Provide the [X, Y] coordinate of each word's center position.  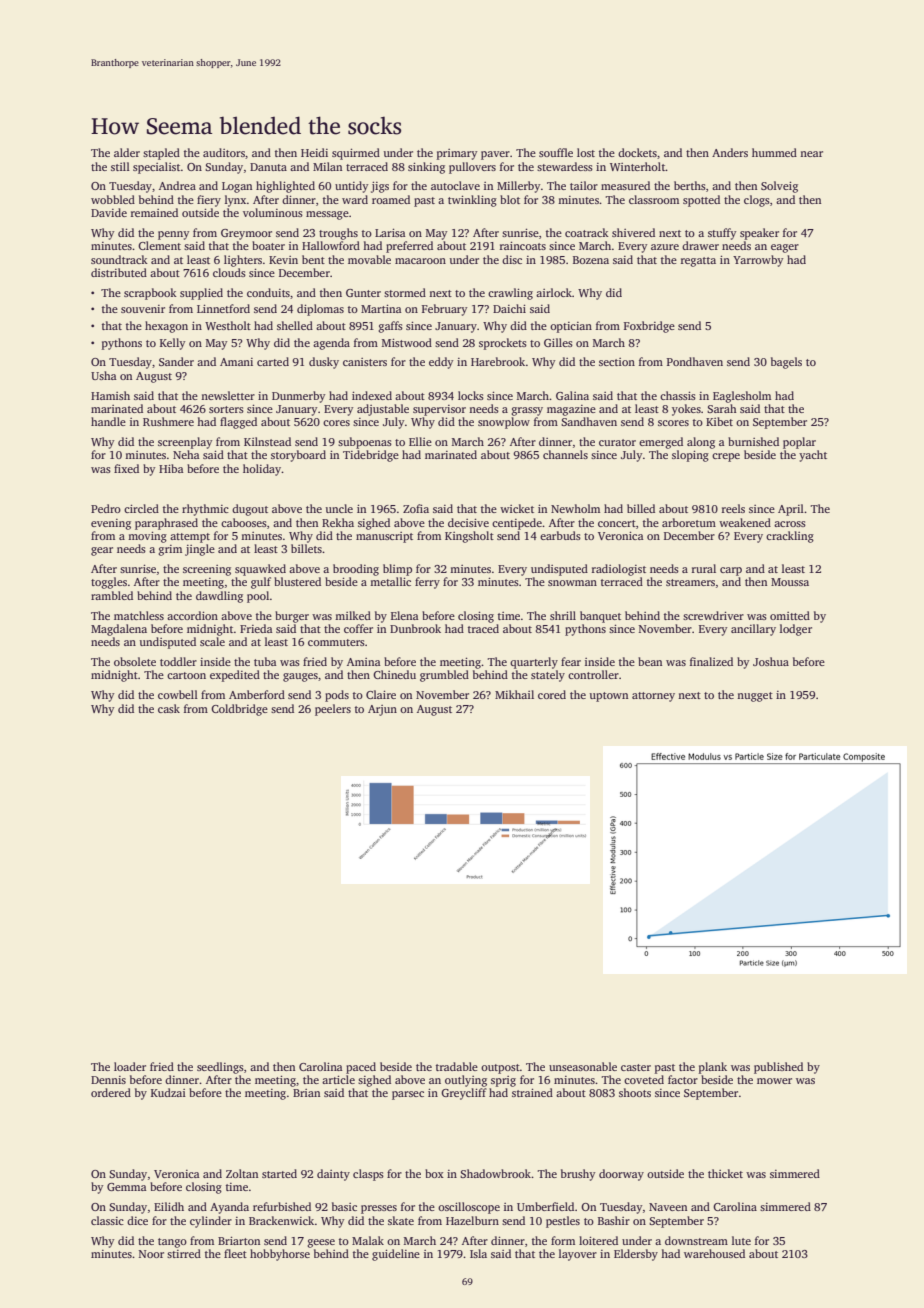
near [811, 154]
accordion [192, 615]
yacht [813, 456]
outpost [500, 1069]
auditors [224, 152]
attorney [653, 697]
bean [650, 661]
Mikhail [514, 694]
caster [636, 1067]
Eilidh [169, 1206]
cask [169, 708]
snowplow [504, 423]
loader [130, 1066]
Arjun [382, 710]
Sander [176, 361]
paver [495, 155]
